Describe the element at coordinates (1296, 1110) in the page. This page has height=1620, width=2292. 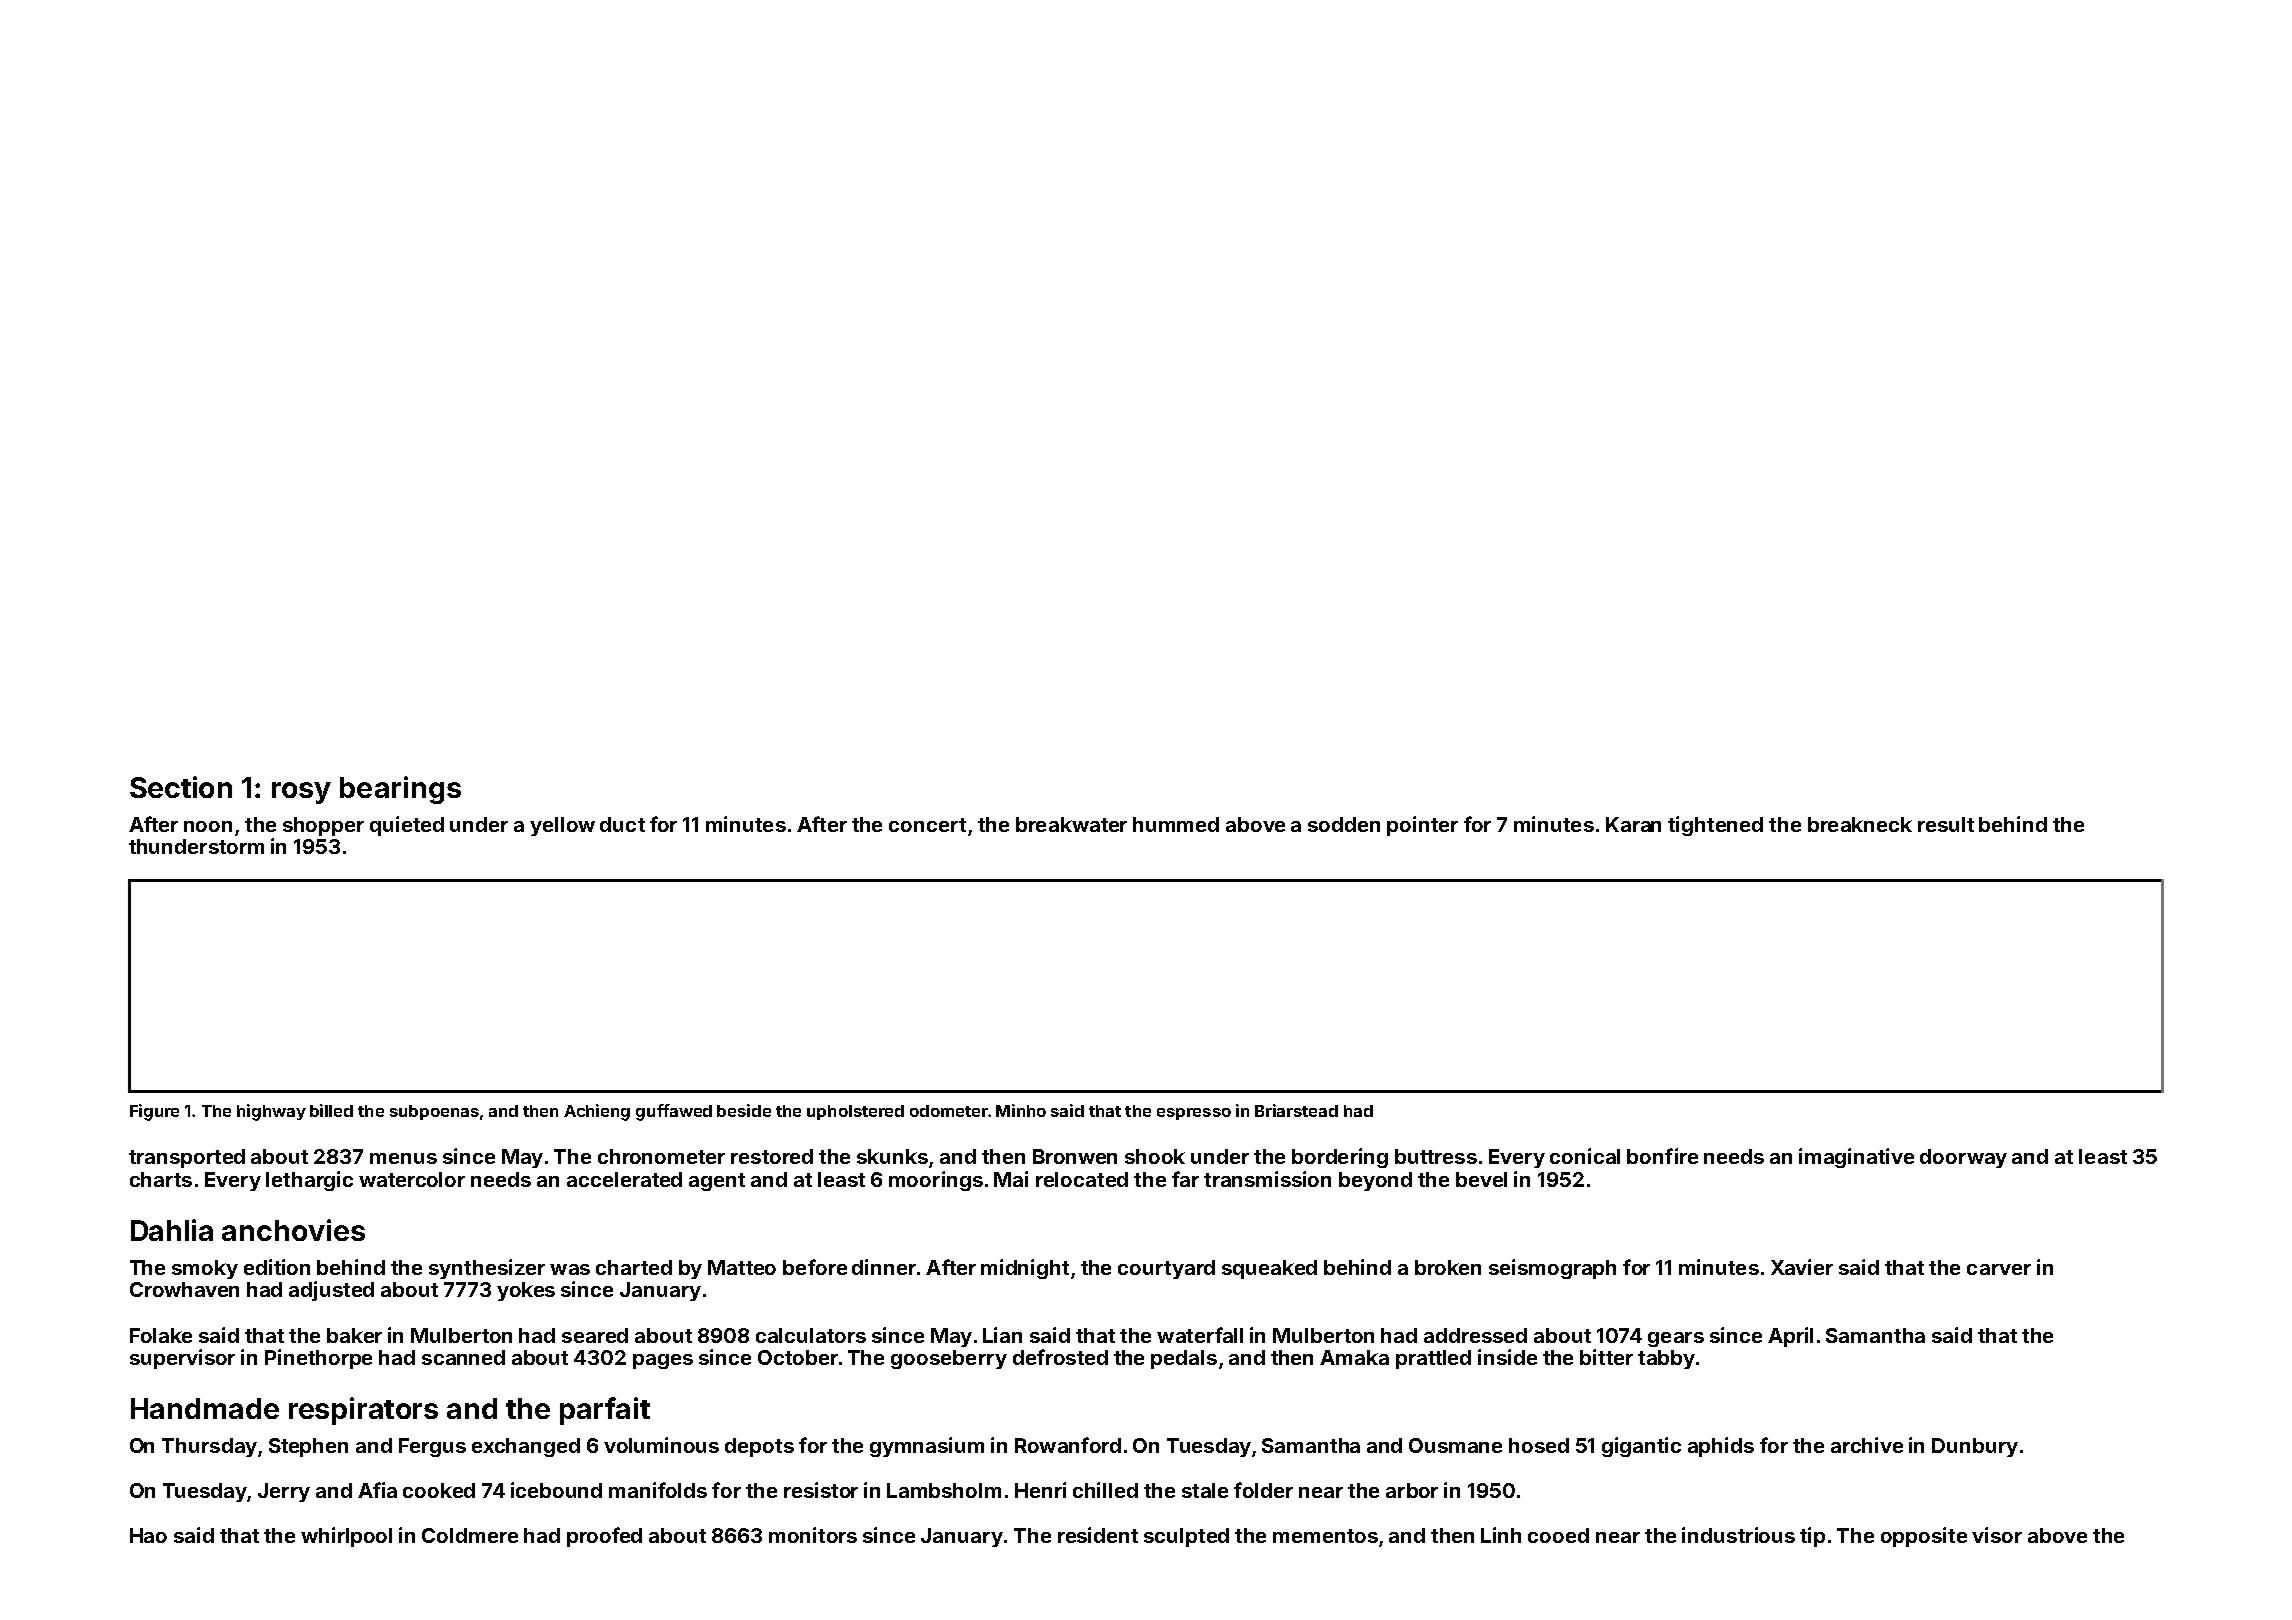
I see `Briarstead` at that location.
